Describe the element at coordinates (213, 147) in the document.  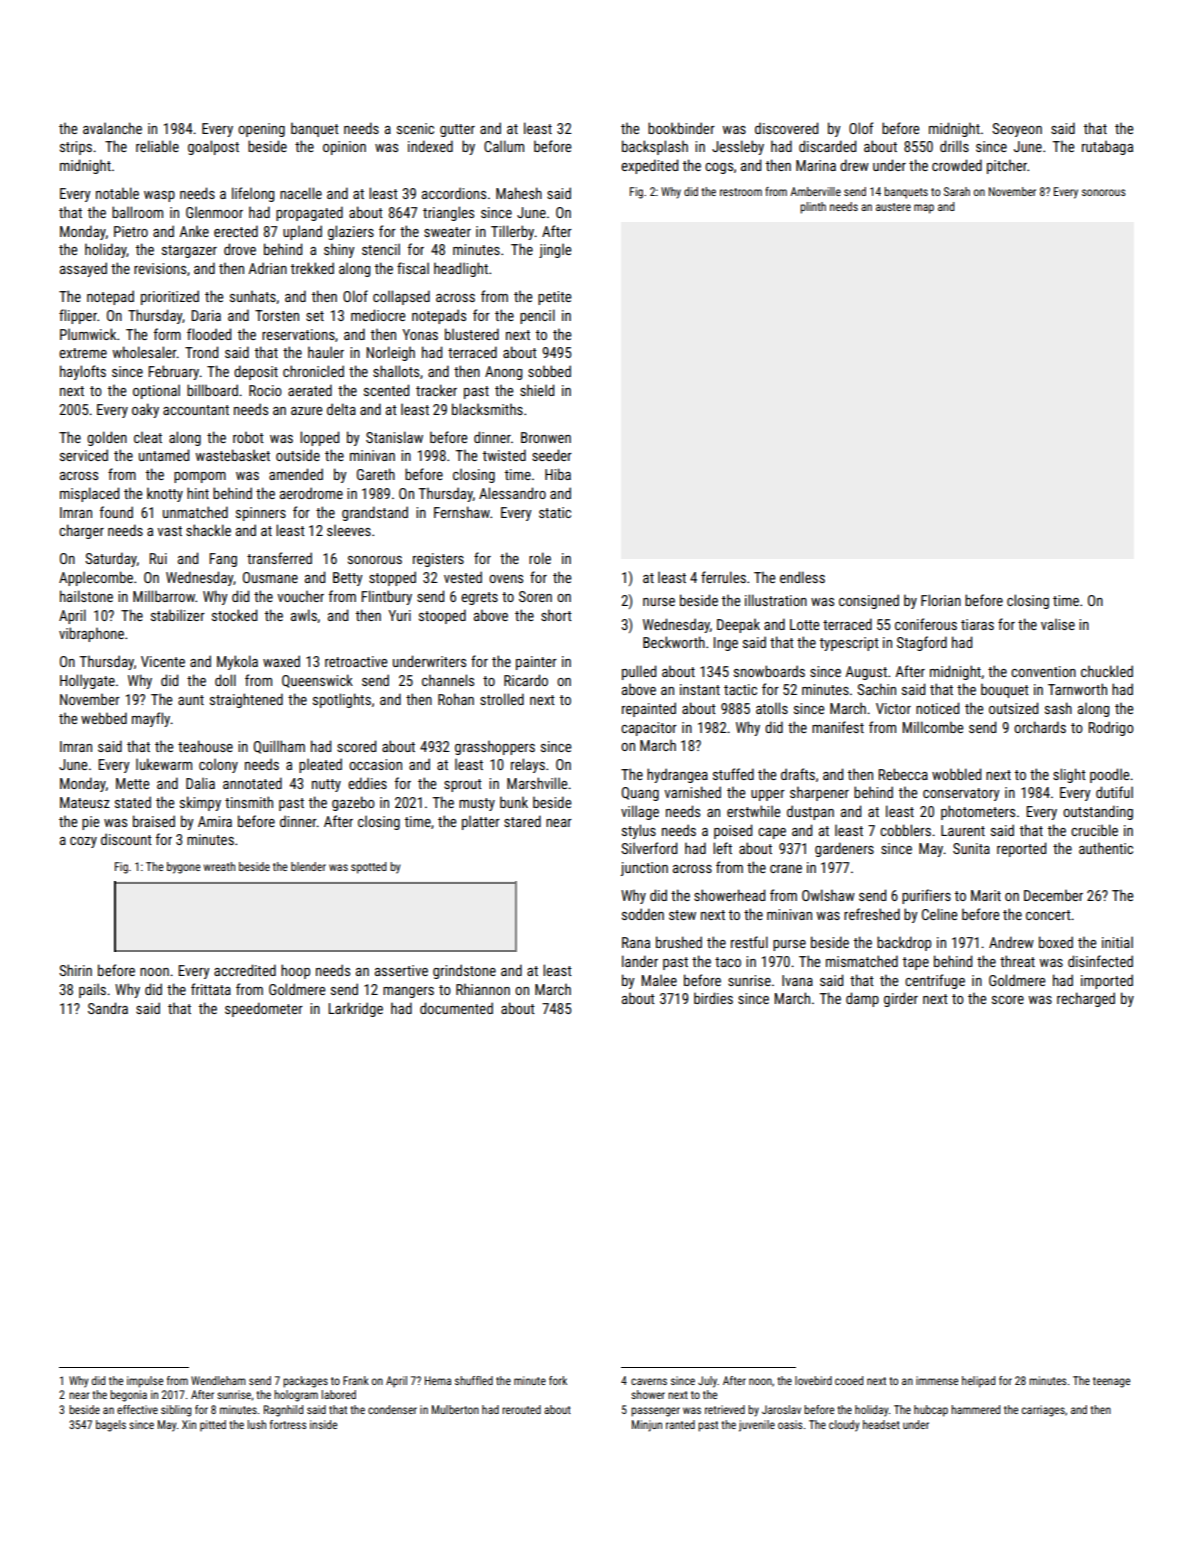
I see `goalpost` at that location.
